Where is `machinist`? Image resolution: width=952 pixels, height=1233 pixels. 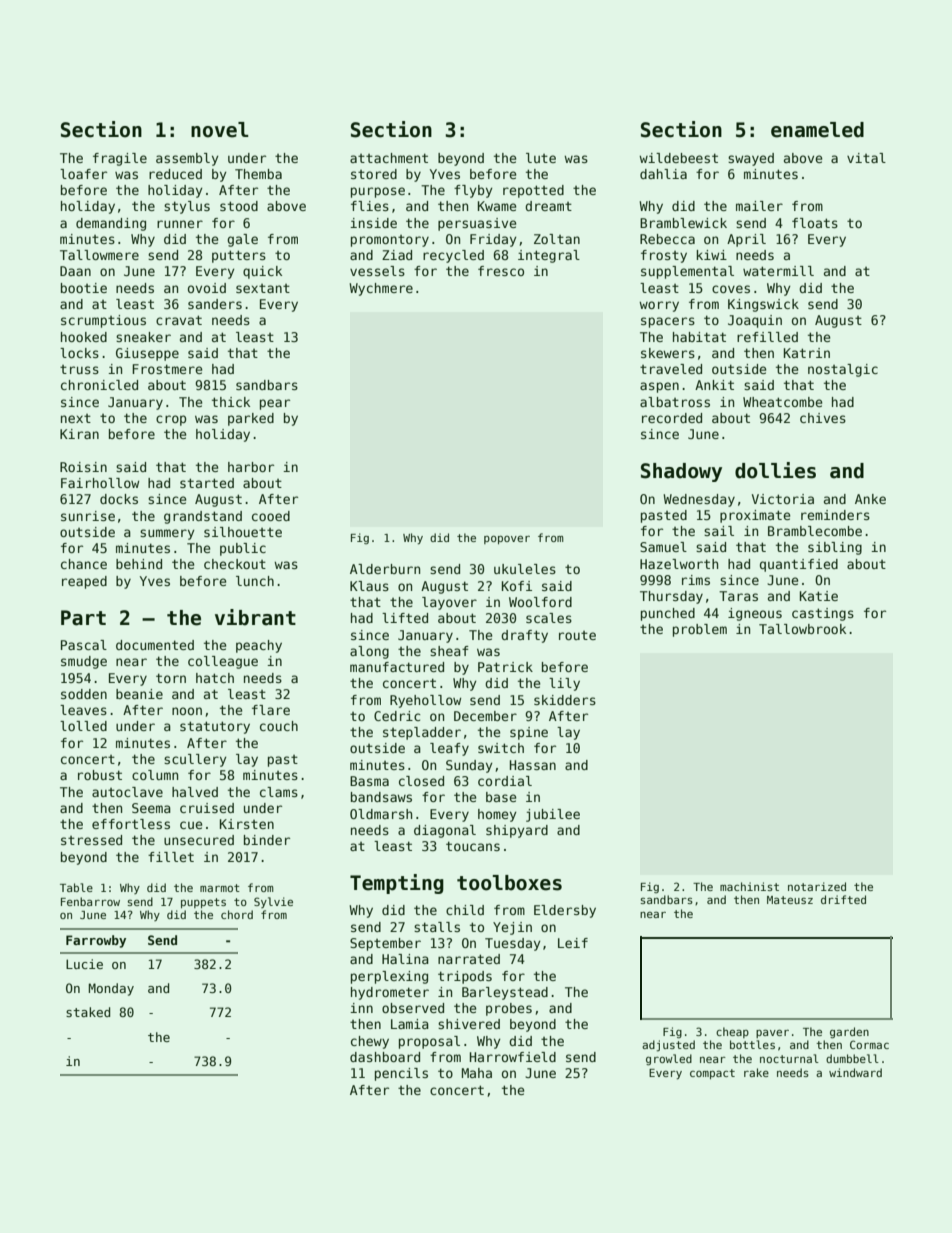 machinist is located at coordinates (749, 886).
